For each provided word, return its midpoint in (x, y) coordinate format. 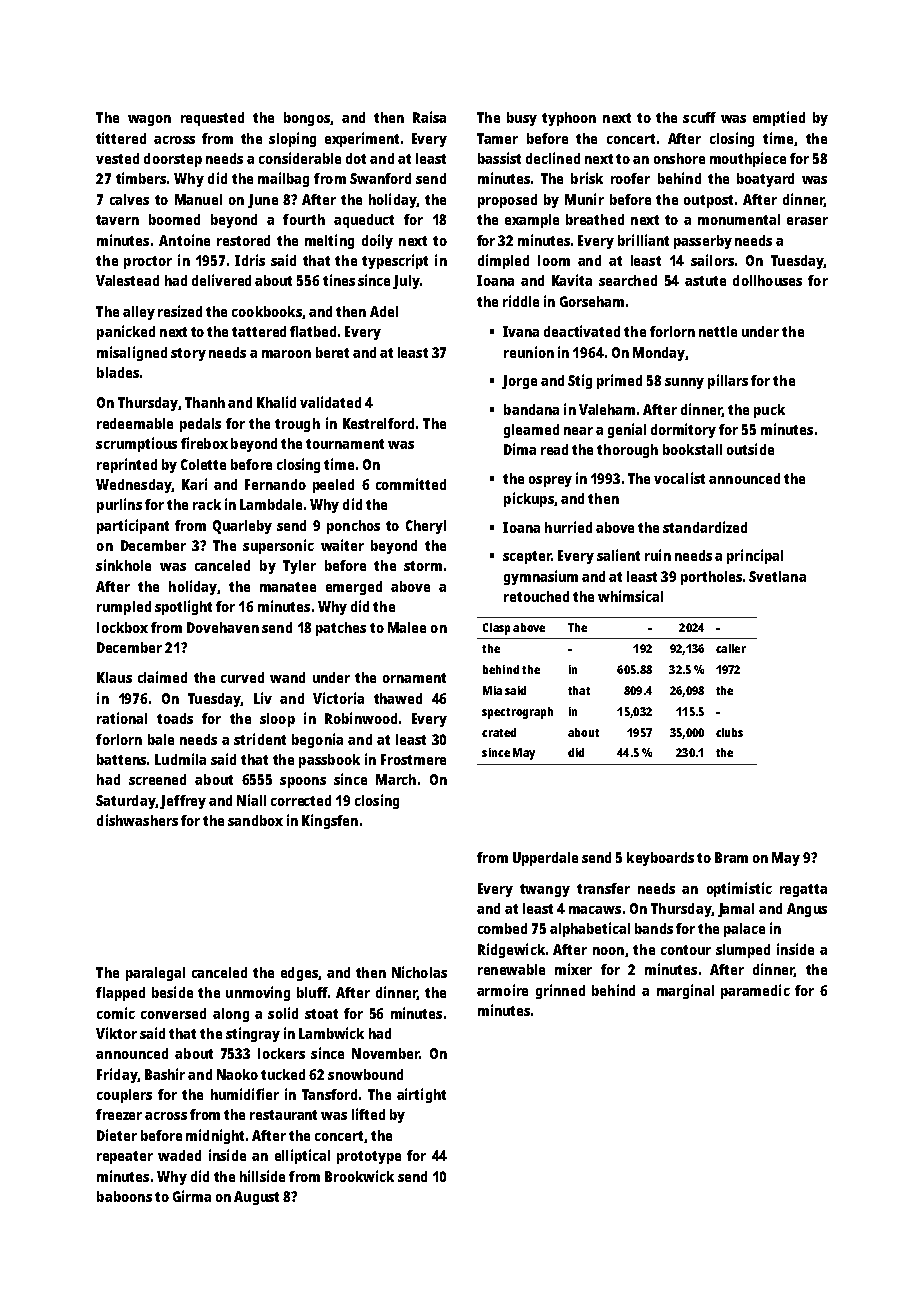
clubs (729, 732)
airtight (421, 1095)
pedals (200, 425)
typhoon (569, 119)
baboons (124, 1196)
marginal (685, 991)
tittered (121, 138)
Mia (492, 690)
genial (627, 430)
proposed (507, 201)
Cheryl (426, 527)
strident (260, 739)
